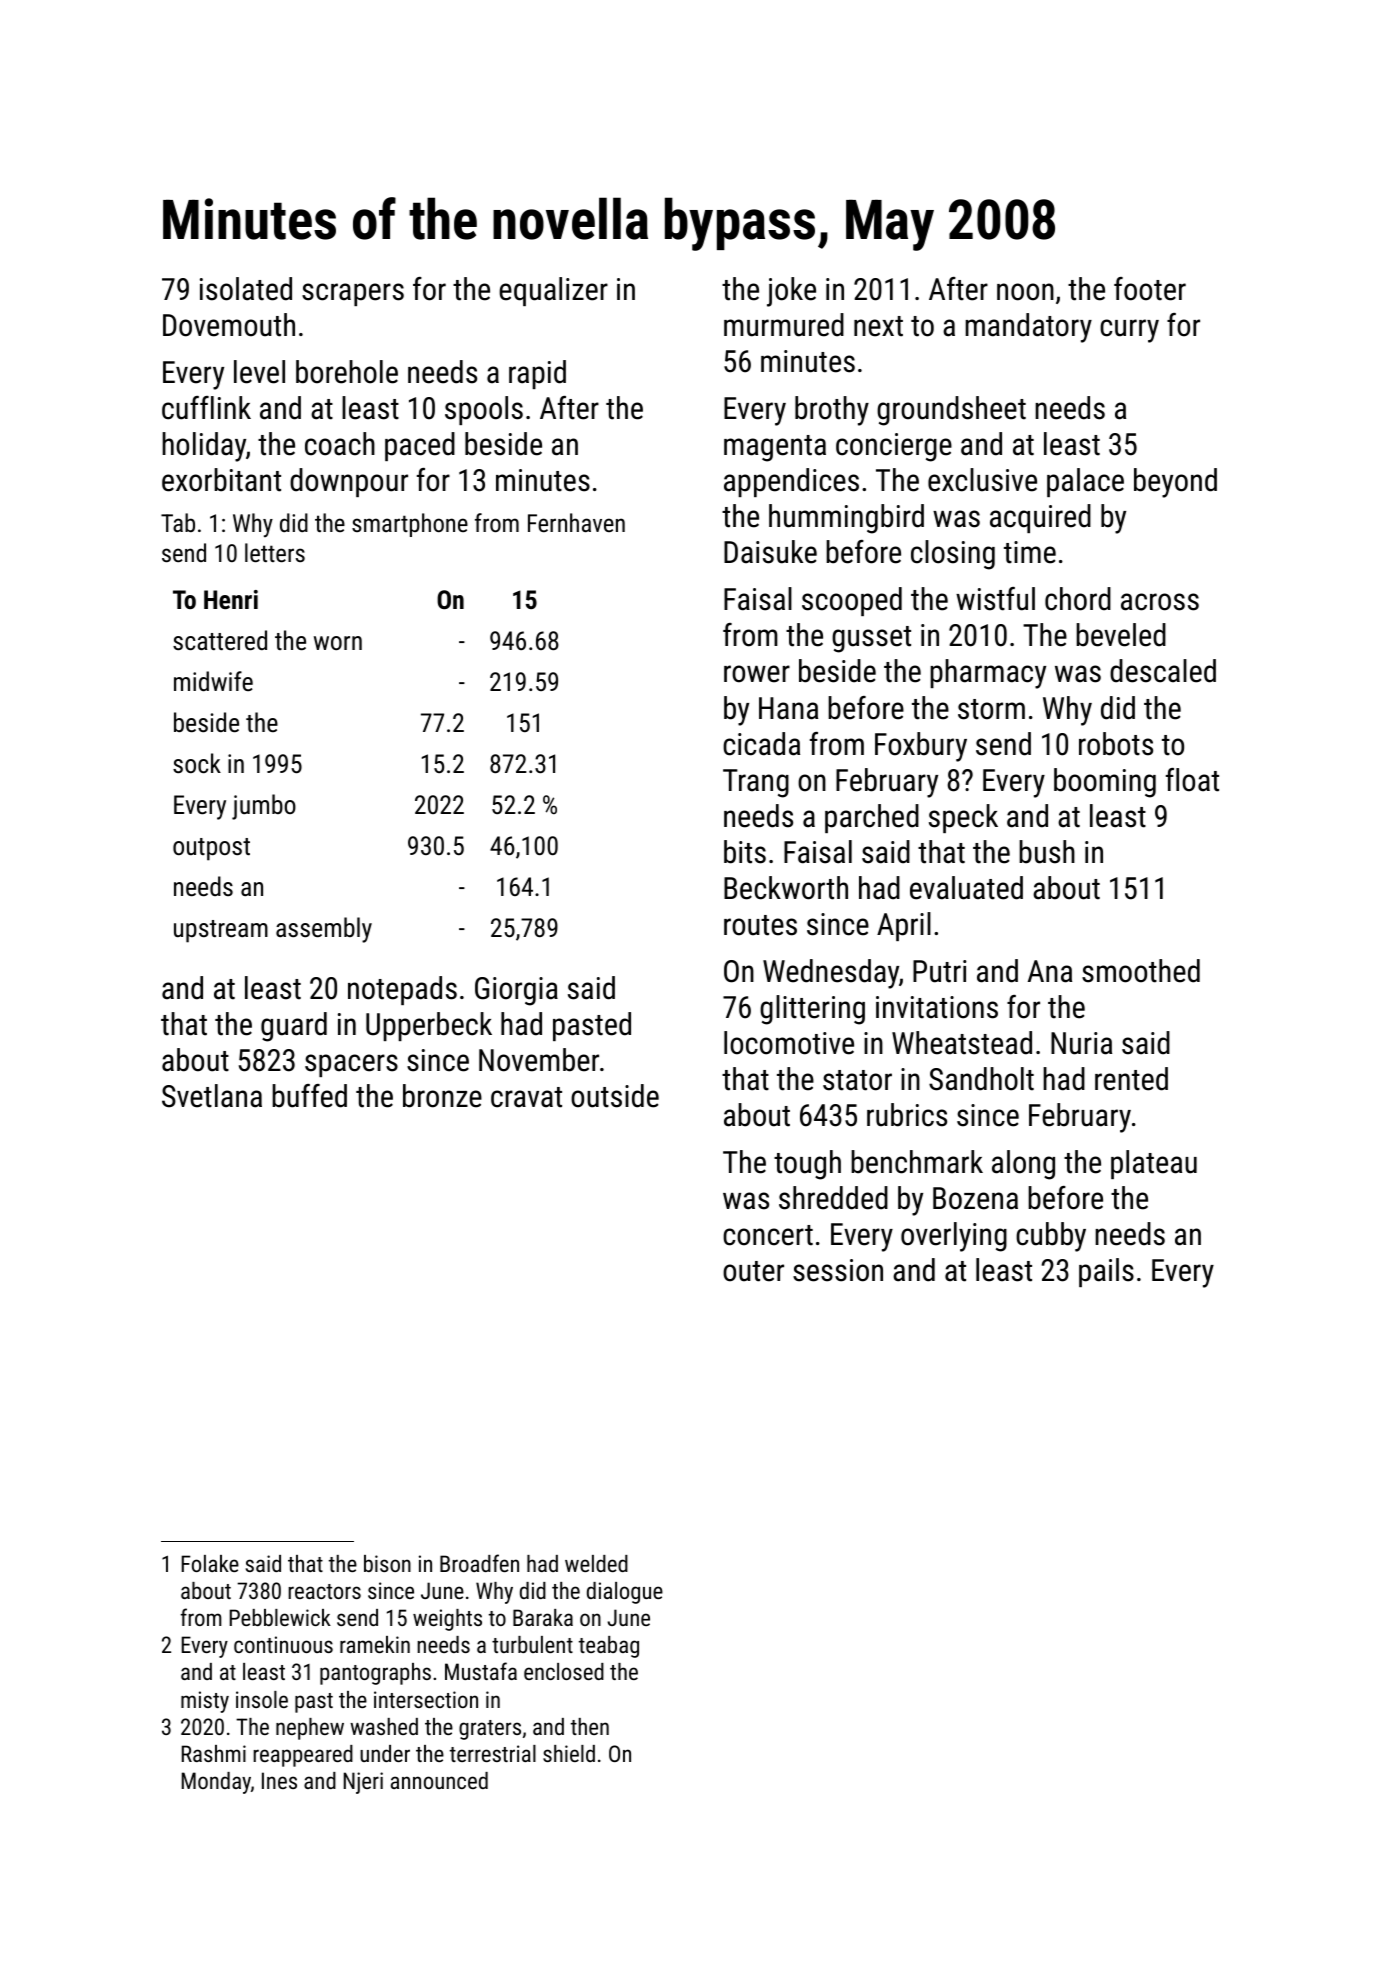 This screenshot has height=1969, width=1386. Describe the element at coordinates (410, 525) in the screenshot. I see `smartphone` at that location.
